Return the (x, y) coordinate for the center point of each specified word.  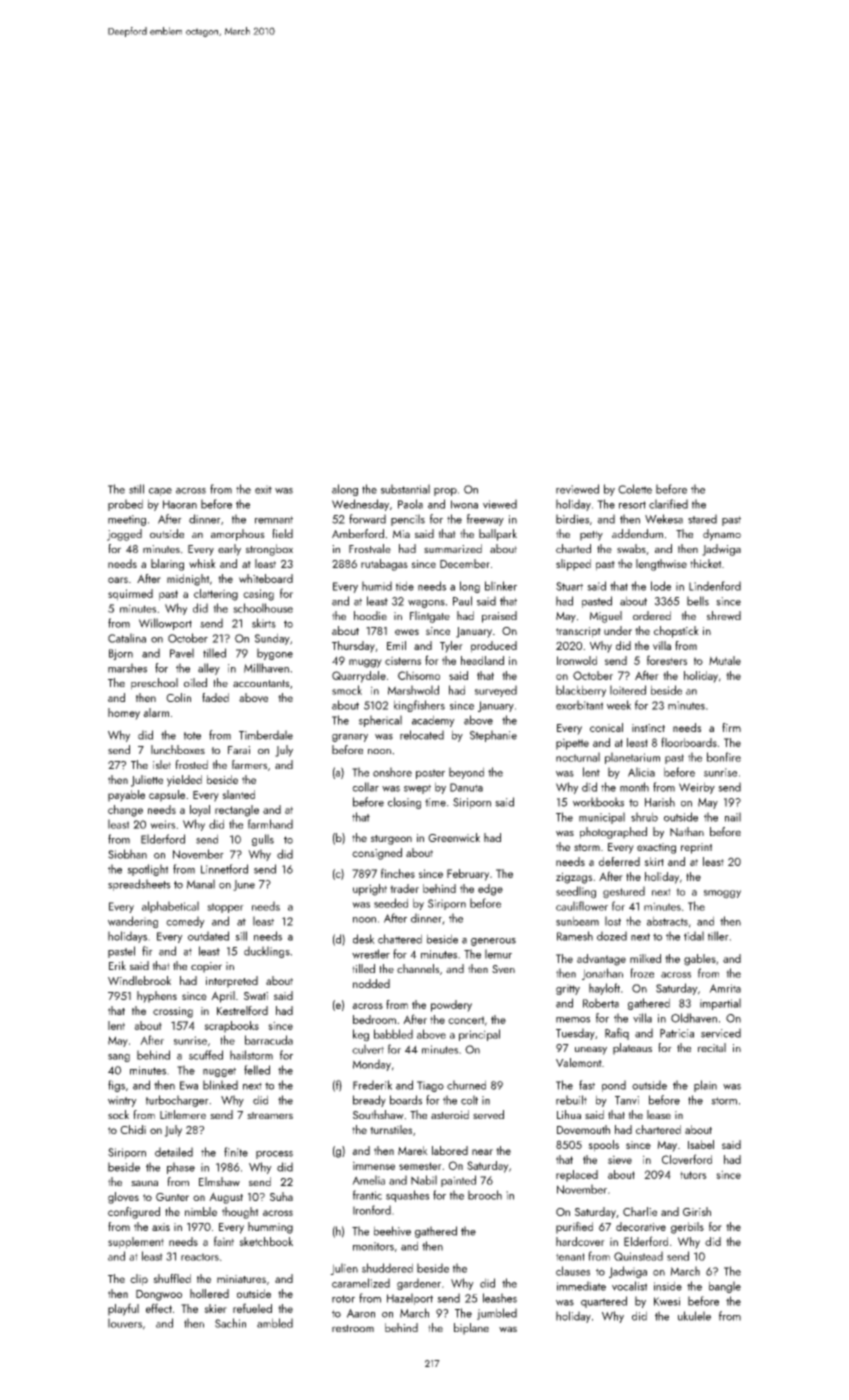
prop (445, 492)
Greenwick (454, 838)
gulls (263, 840)
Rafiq (617, 1034)
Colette (635, 489)
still (136, 489)
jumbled (497, 1314)
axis (161, 1227)
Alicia (641, 772)
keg (361, 1035)
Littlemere (183, 1114)
